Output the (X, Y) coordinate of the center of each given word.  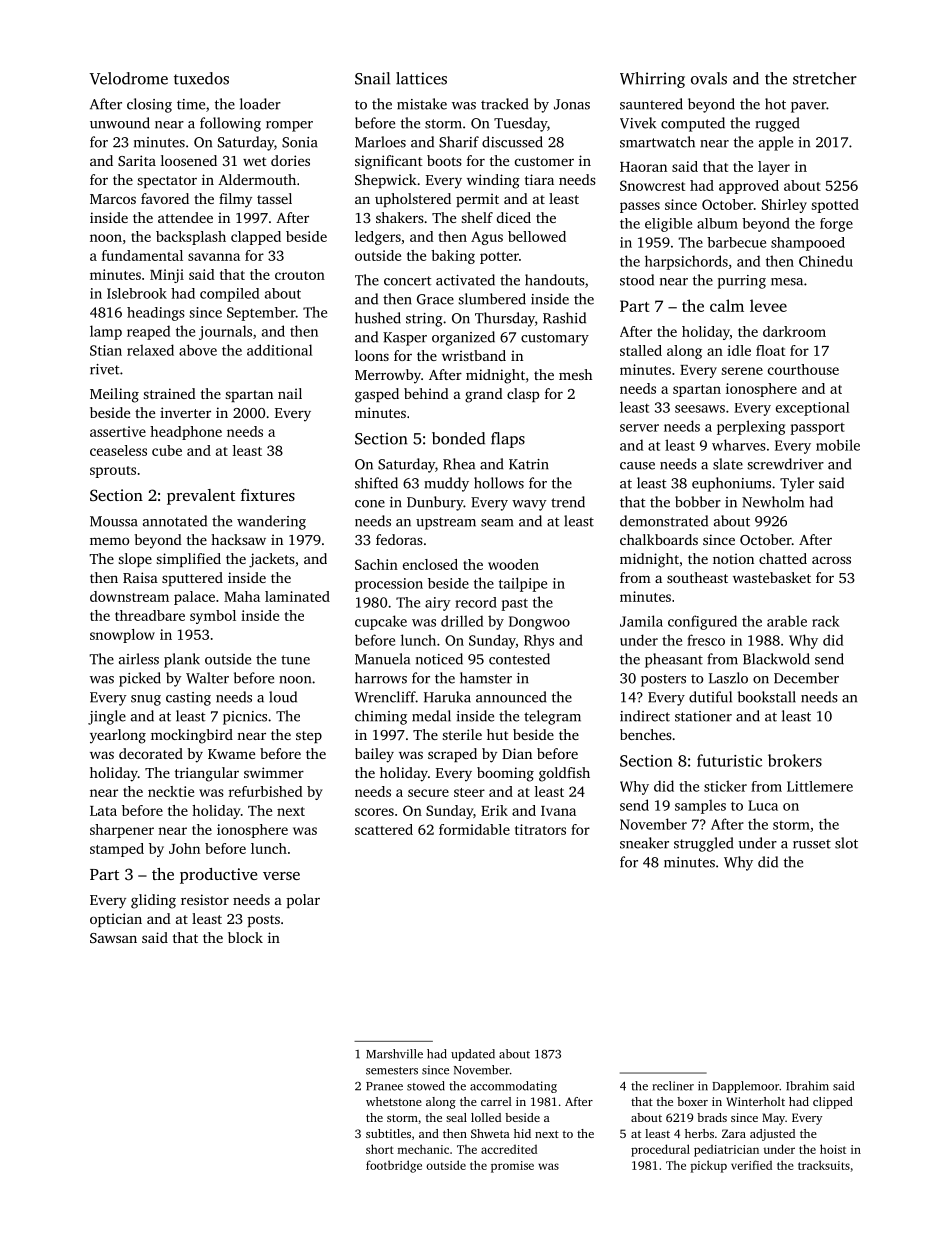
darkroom (794, 331)
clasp (523, 395)
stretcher (825, 78)
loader (260, 104)
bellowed (537, 236)
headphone (186, 433)
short (380, 1149)
